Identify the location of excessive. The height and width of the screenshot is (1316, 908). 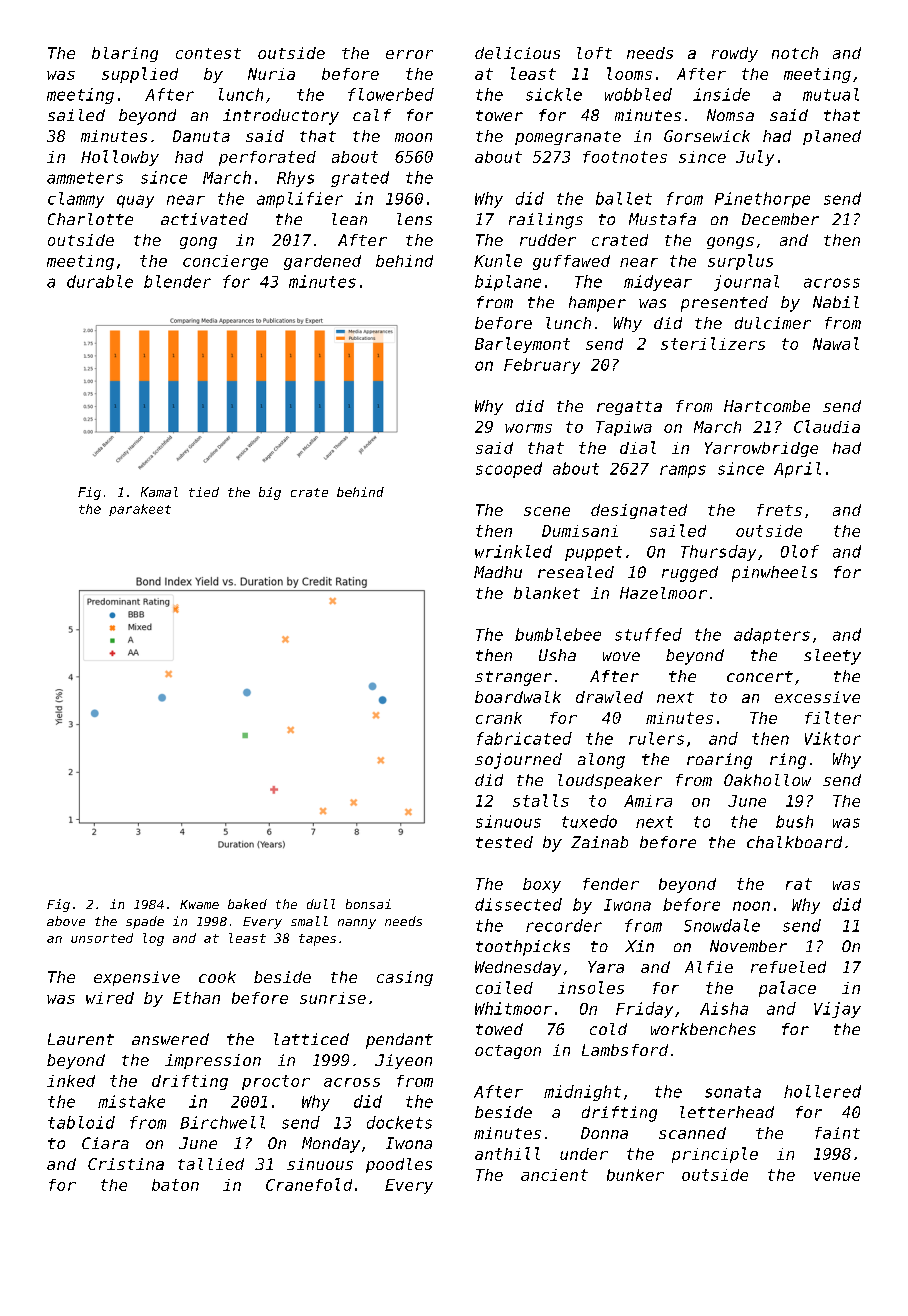
(817, 697).
